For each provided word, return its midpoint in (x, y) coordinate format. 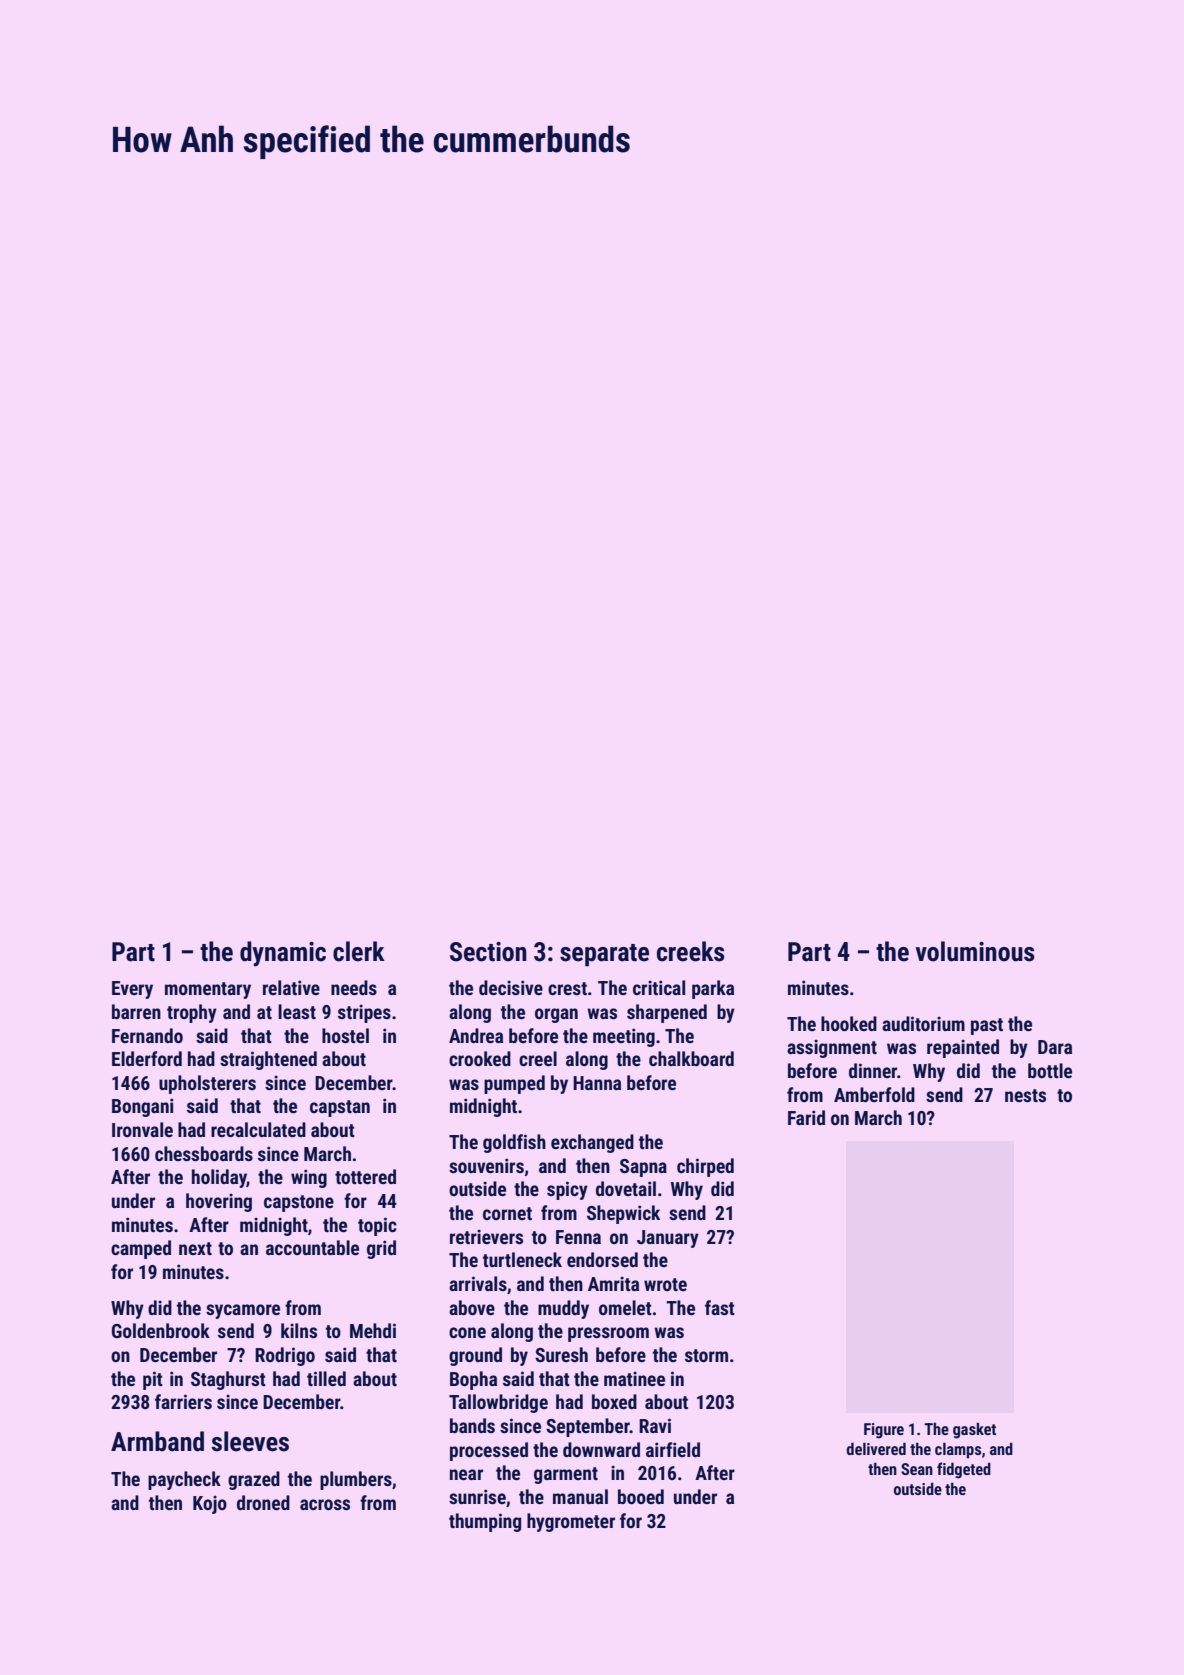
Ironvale (142, 1129)
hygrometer (571, 1522)
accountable (312, 1247)
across (325, 1504)
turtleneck (522, 1259)
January (668, 1239)
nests (1025, 1095)
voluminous (975, 951)
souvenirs (486, 1165)
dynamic (283, 954)
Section (488, 952)
